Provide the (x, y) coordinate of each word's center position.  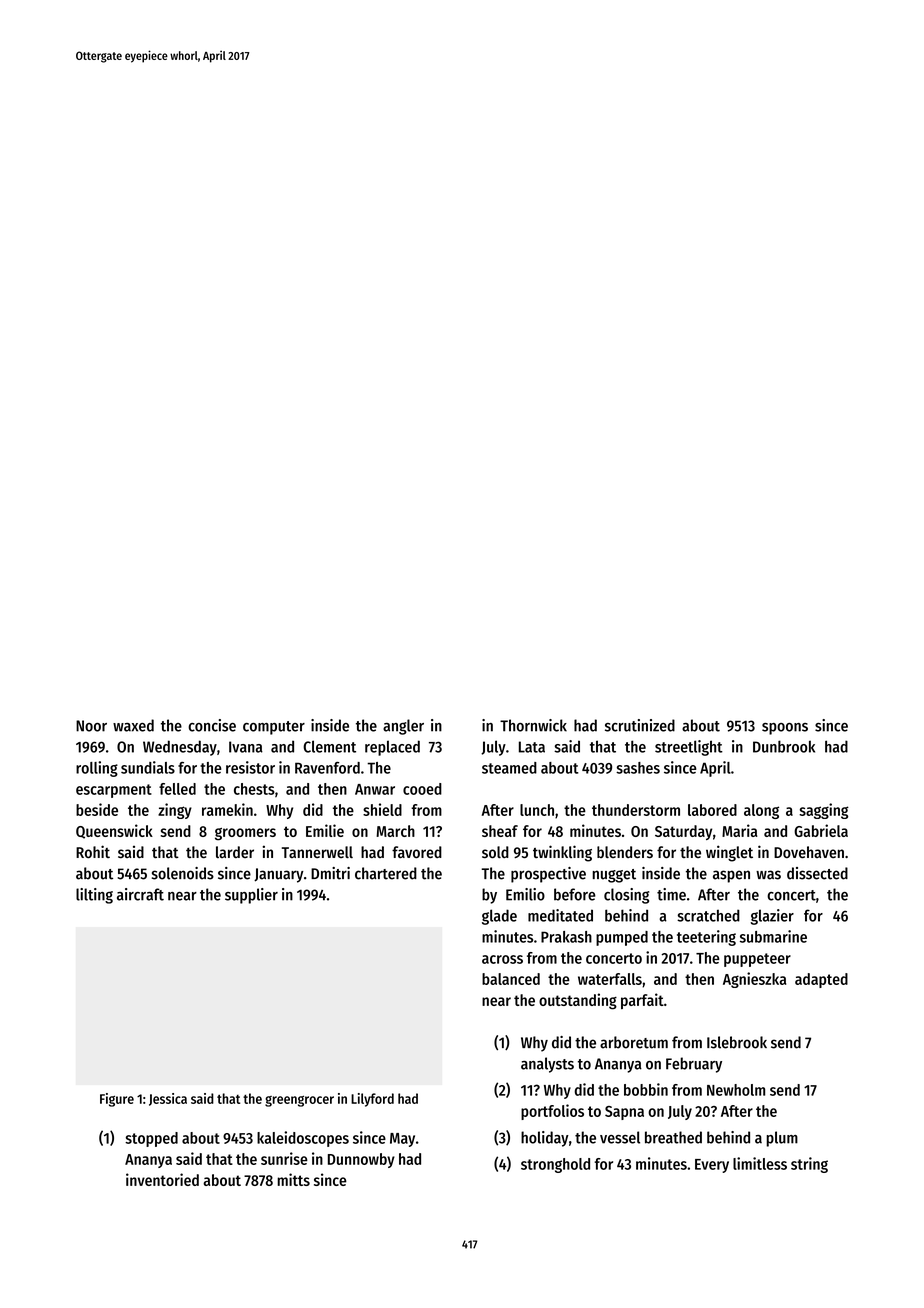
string (809, 1165)
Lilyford (372, 1100)
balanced (511, 979)
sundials (148, 767)
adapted (821, 980)
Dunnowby (361, 1160)
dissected (817, 873)
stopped (151, 1139)
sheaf (500, 831)
